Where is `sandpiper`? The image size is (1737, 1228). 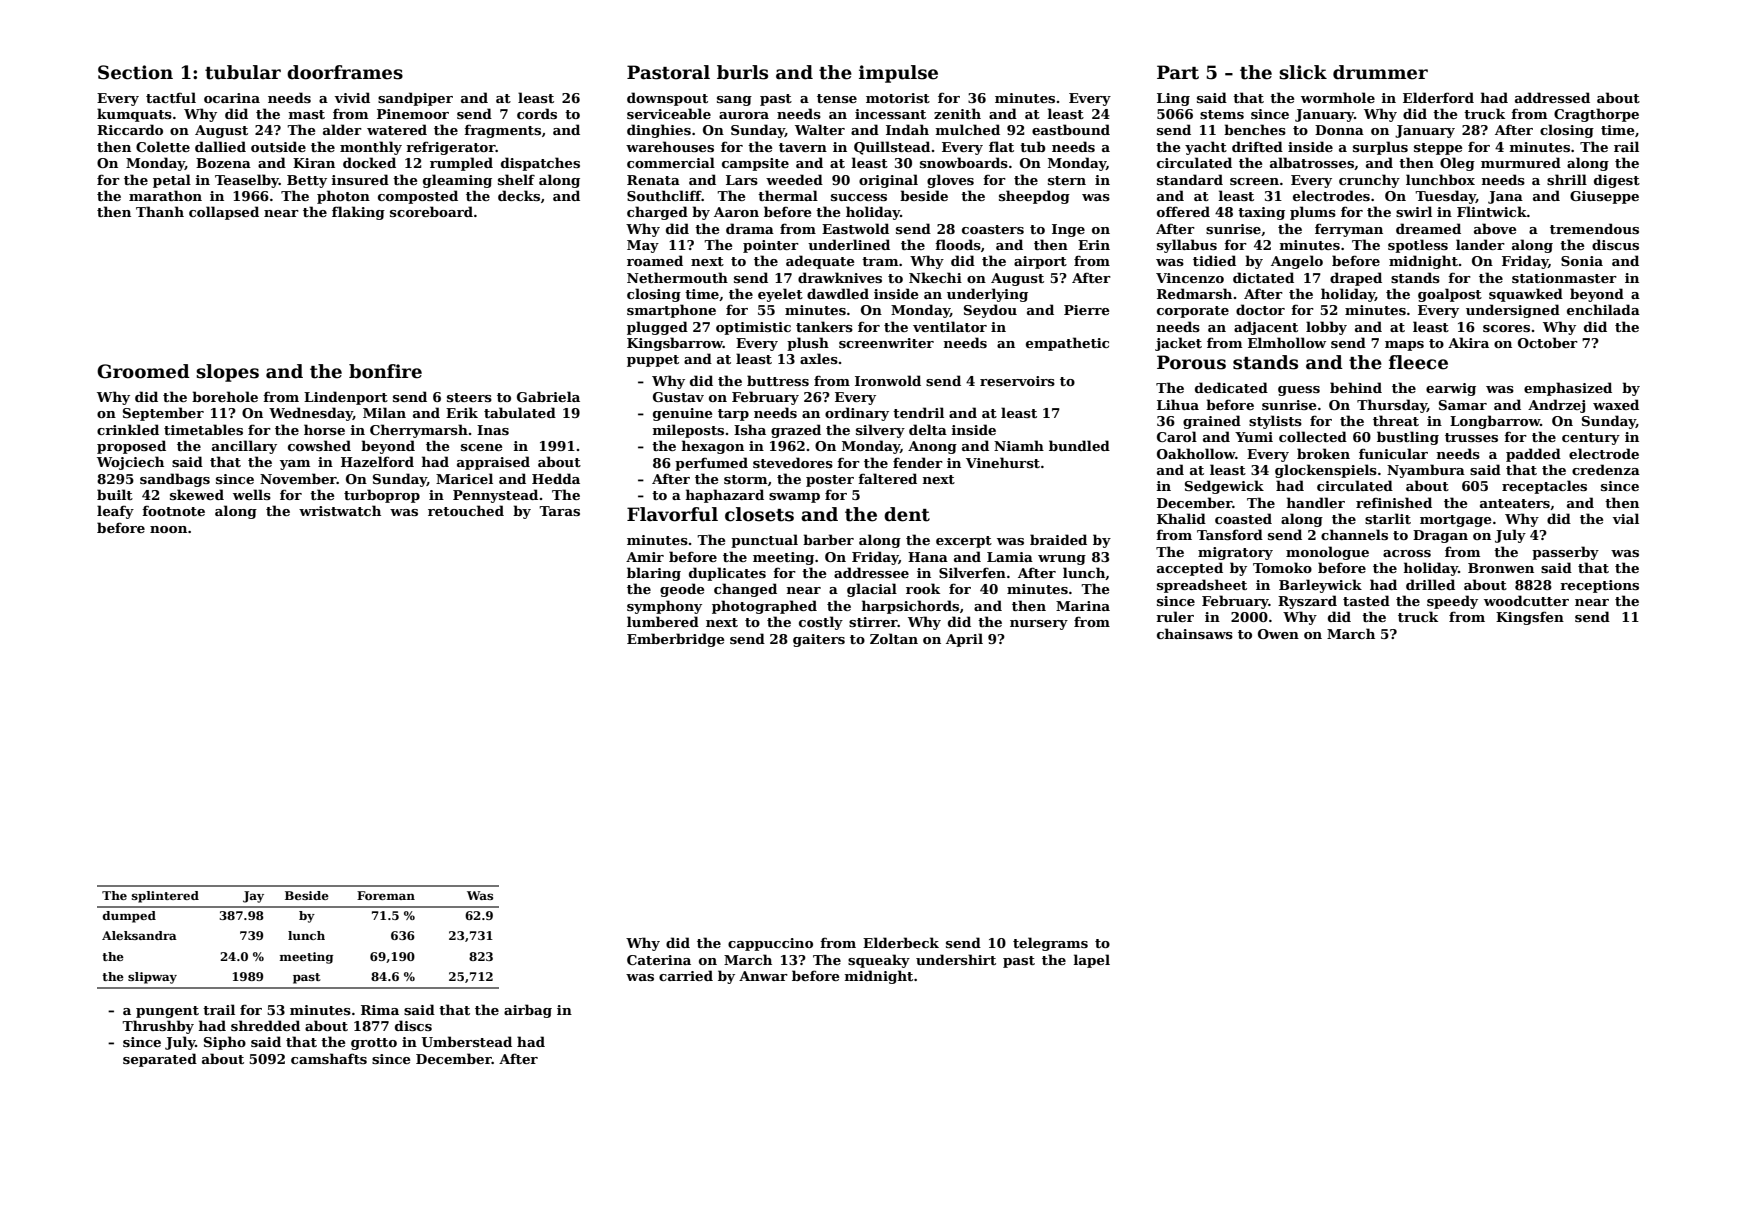
sandpiper is located at coordinates (415, 99).
